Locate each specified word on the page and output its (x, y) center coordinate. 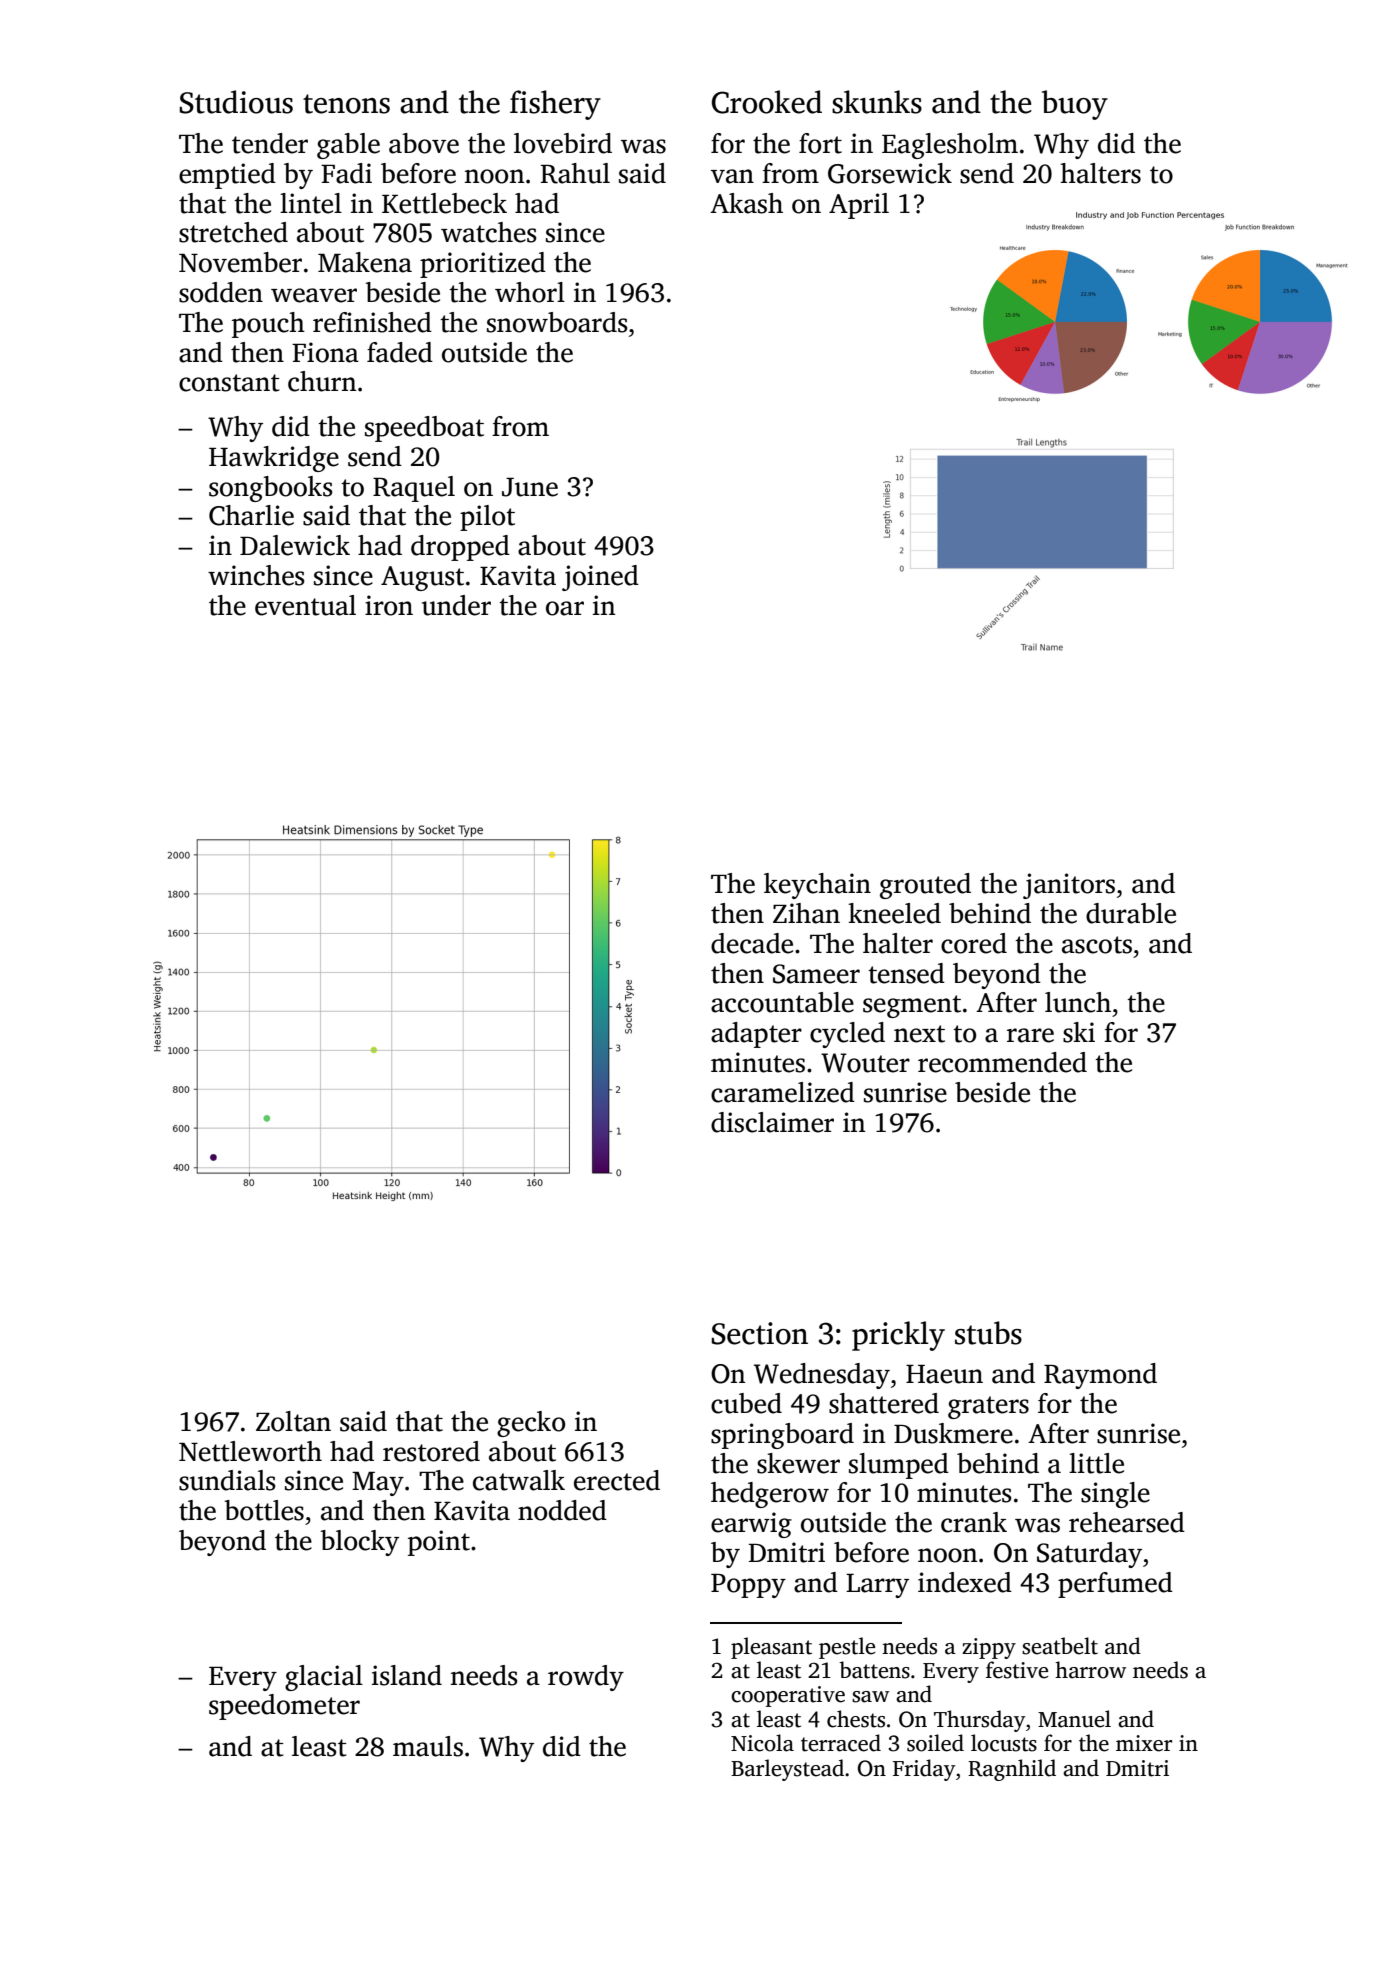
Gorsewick (890, 173)
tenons (346, 104)
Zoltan (293, 1421)
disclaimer (772, 1122)
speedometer (284, 1707)
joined (600, 578)
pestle (847, 1648)
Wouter (865, 1063)
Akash (746, 203)
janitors (1069, 886)
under (456, 605)
